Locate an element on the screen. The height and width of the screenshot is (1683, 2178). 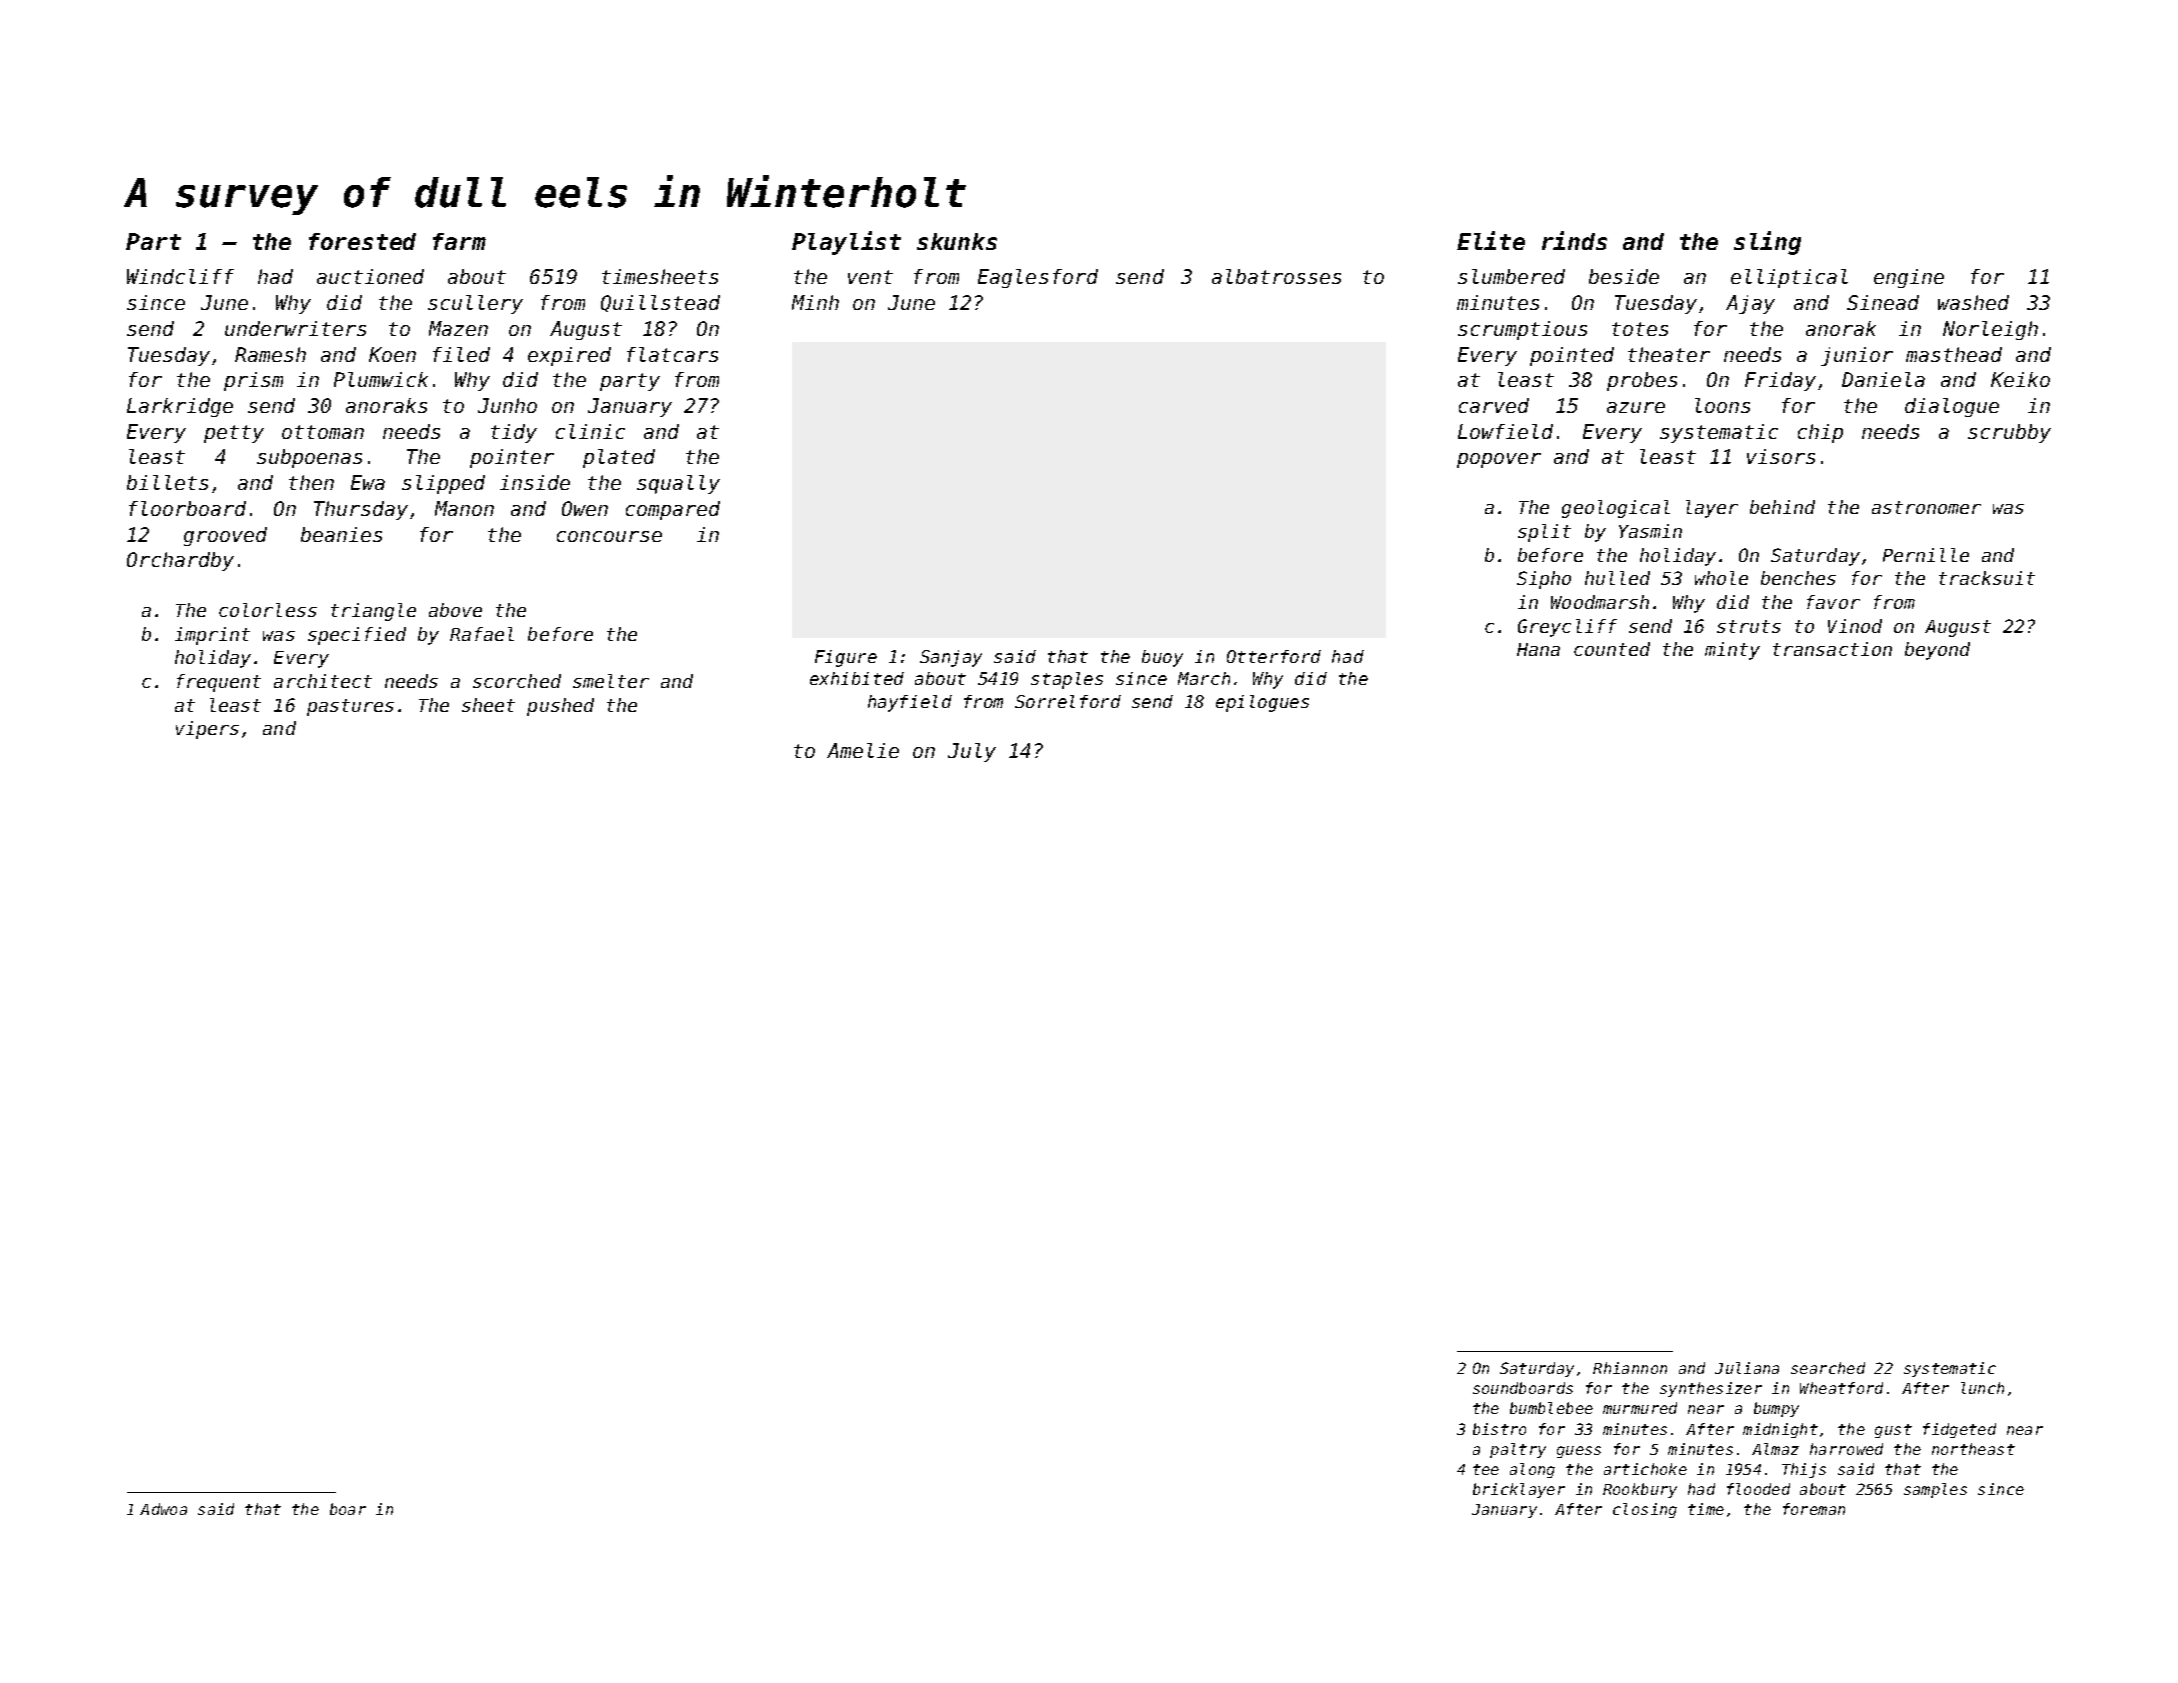
buoy is located at coordinates (1162, 658).
